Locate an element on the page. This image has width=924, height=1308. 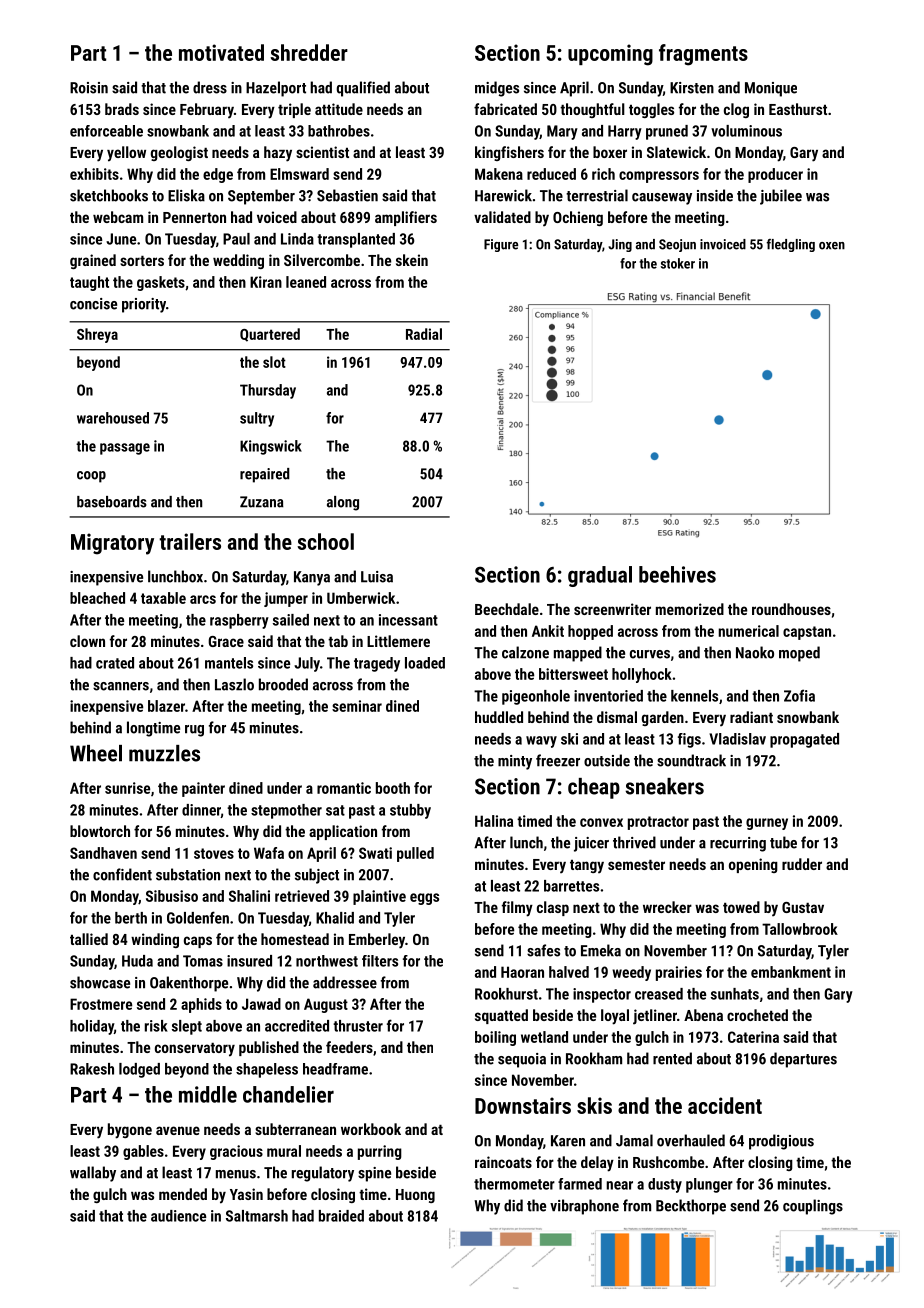
attitude is located at coordinates (339, 109).
